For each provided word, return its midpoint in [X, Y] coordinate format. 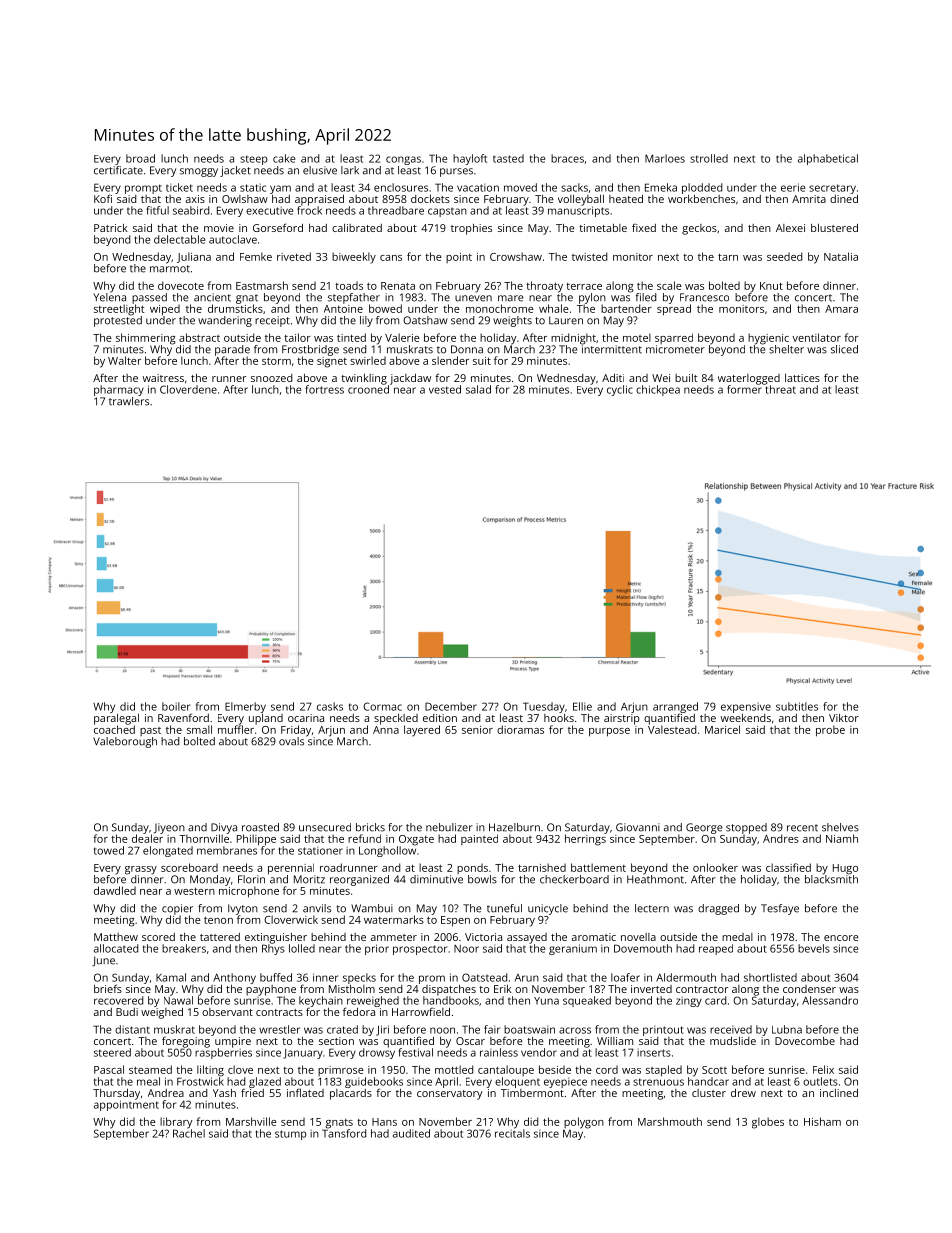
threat [780, 389]
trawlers [129, 401]
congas [403, 160]
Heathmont [655, 879]
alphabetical [828, 159]
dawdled [115, 890]
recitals [512, 1133]
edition [440, 718]
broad [140, 158]
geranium [573, 949]
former [744, 389]
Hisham [822, 1121]
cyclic [620, 390]
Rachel [189, 1133]
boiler [176, 706]
